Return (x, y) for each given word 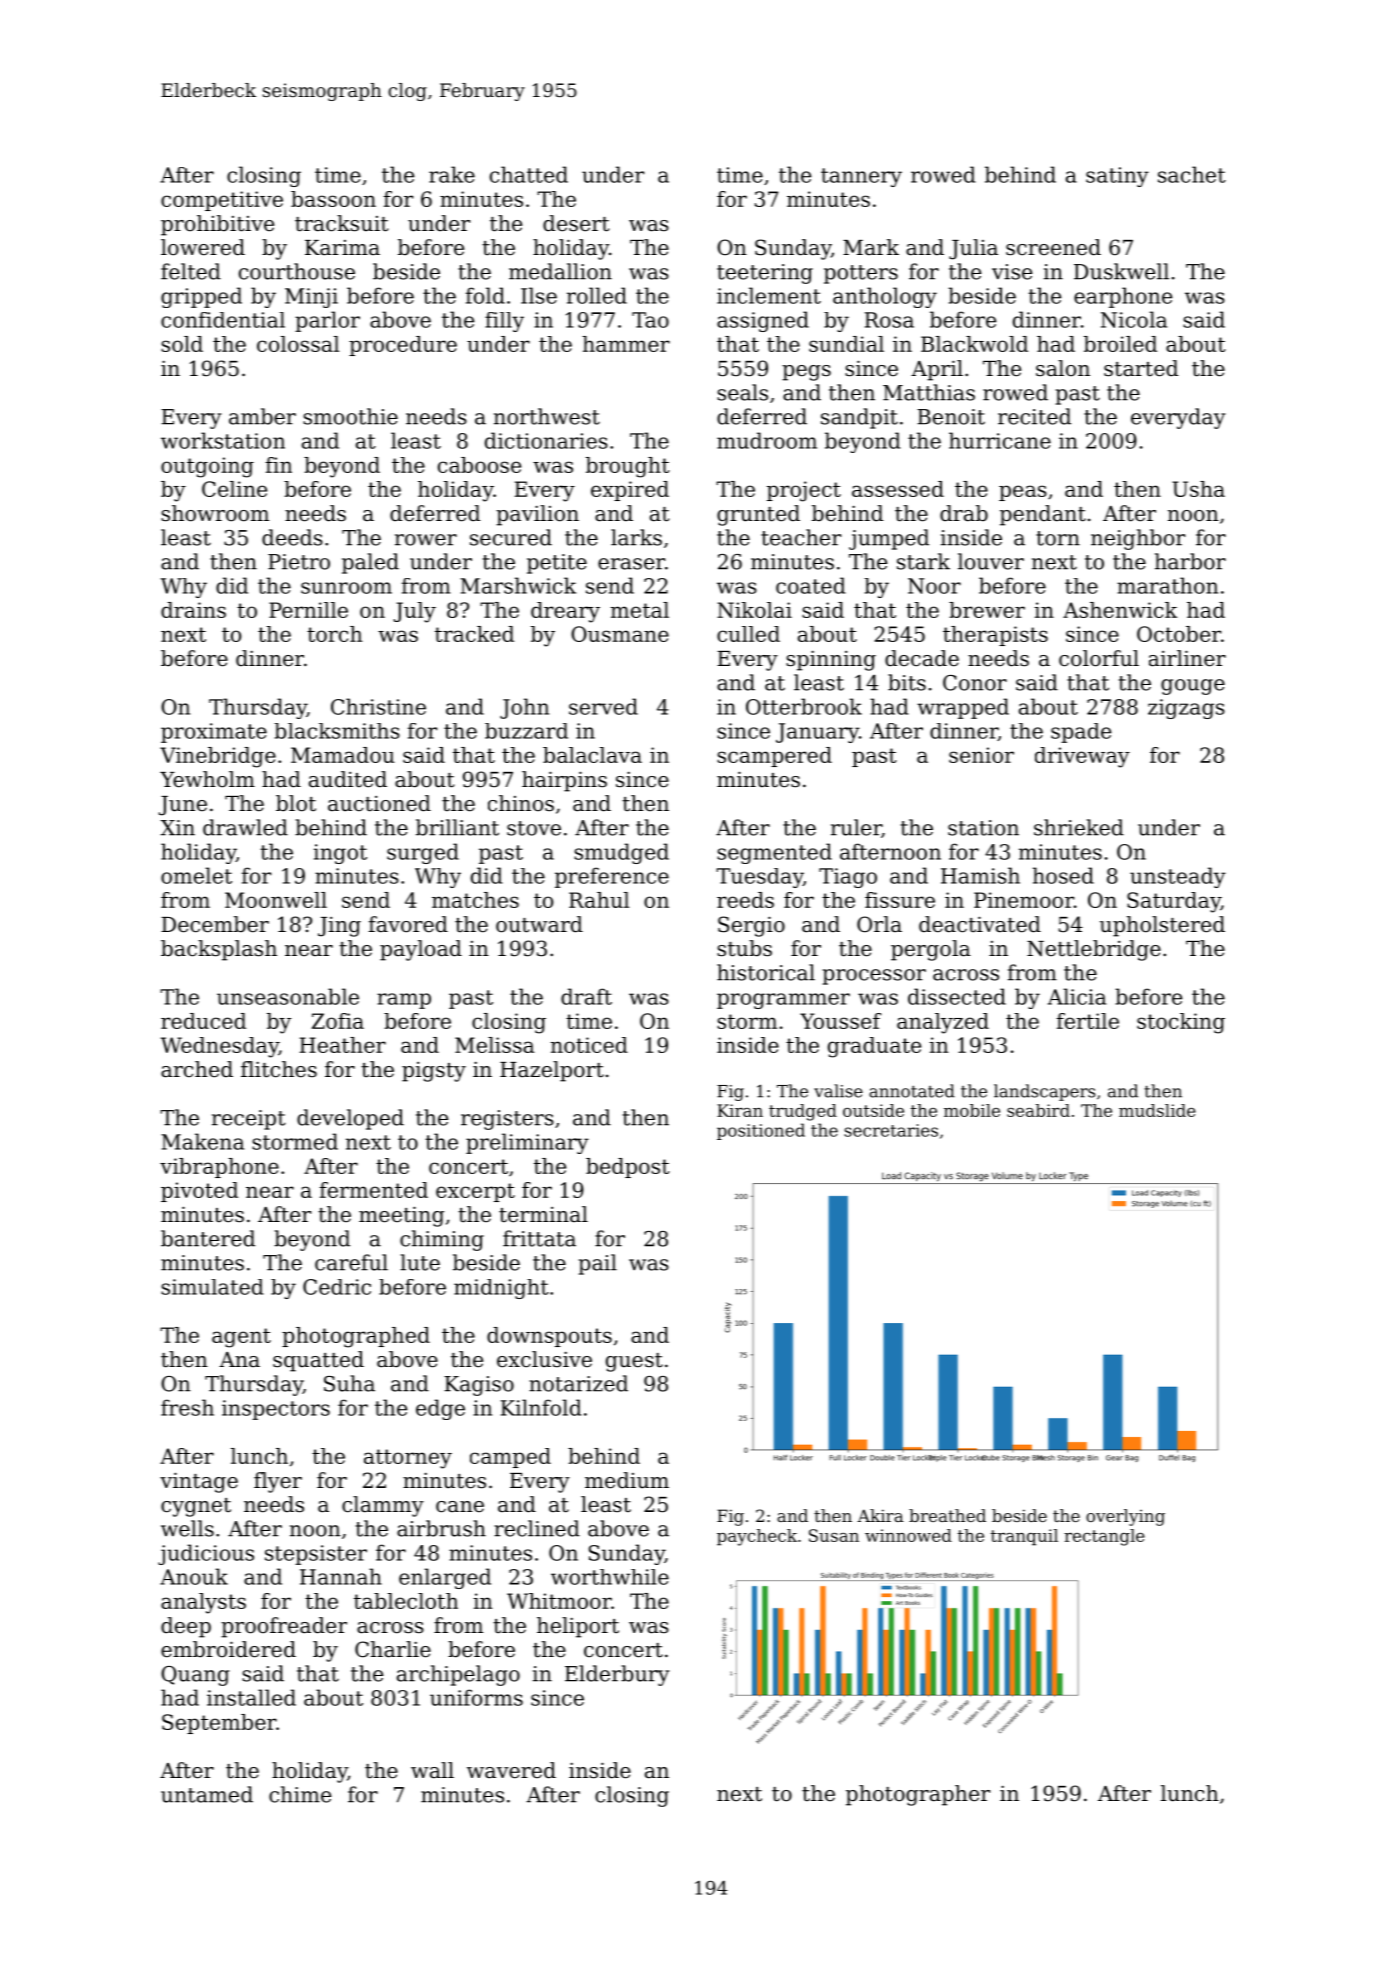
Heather (342, 1045)
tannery (861, 177)
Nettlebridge (1094, 950)
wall (432, 1770)
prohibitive (217, 225)
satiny (1117, 177)
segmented (774, 853)
